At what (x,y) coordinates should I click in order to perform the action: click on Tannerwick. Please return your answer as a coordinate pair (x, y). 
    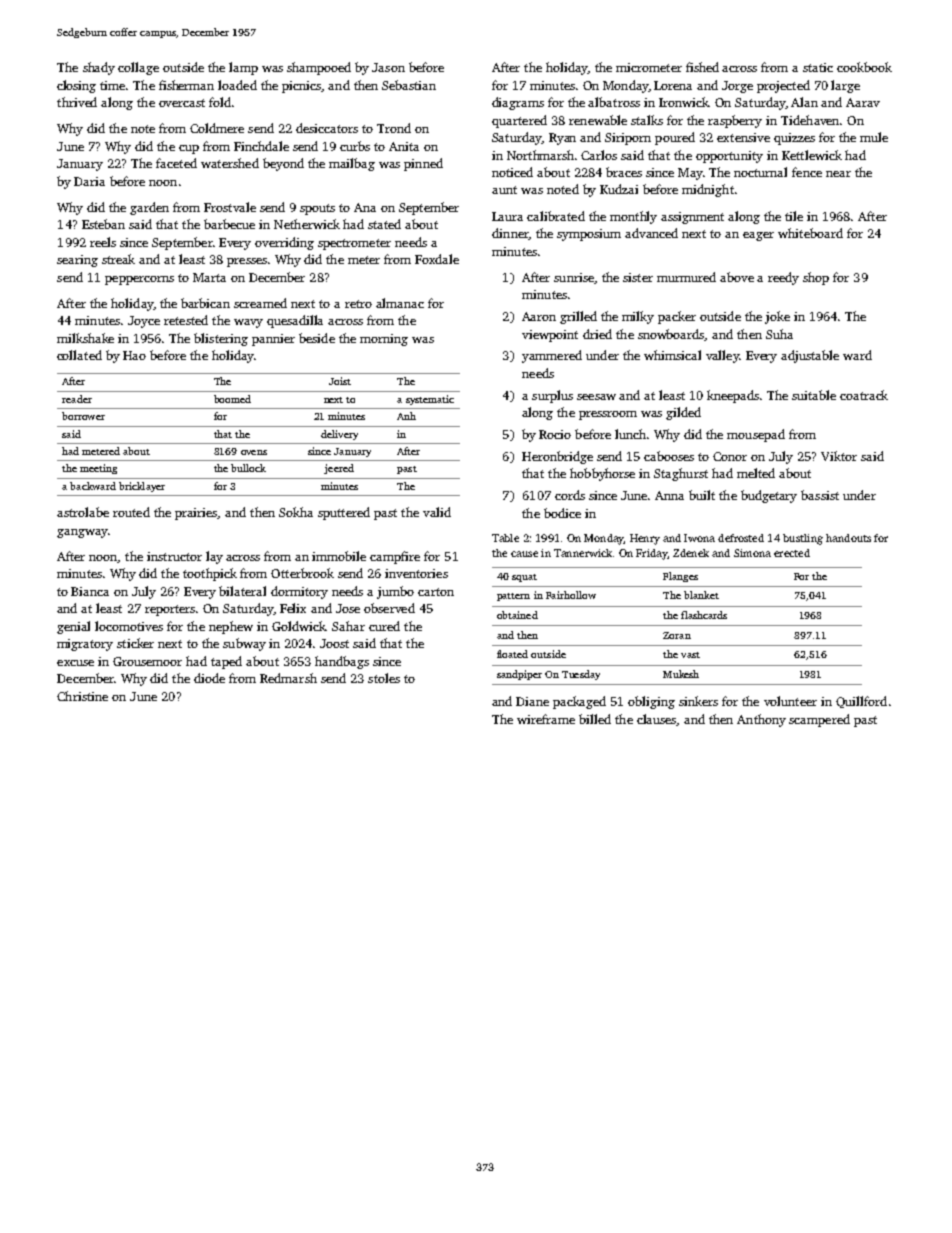
    Looking at the image, I should click on (583, 553).
